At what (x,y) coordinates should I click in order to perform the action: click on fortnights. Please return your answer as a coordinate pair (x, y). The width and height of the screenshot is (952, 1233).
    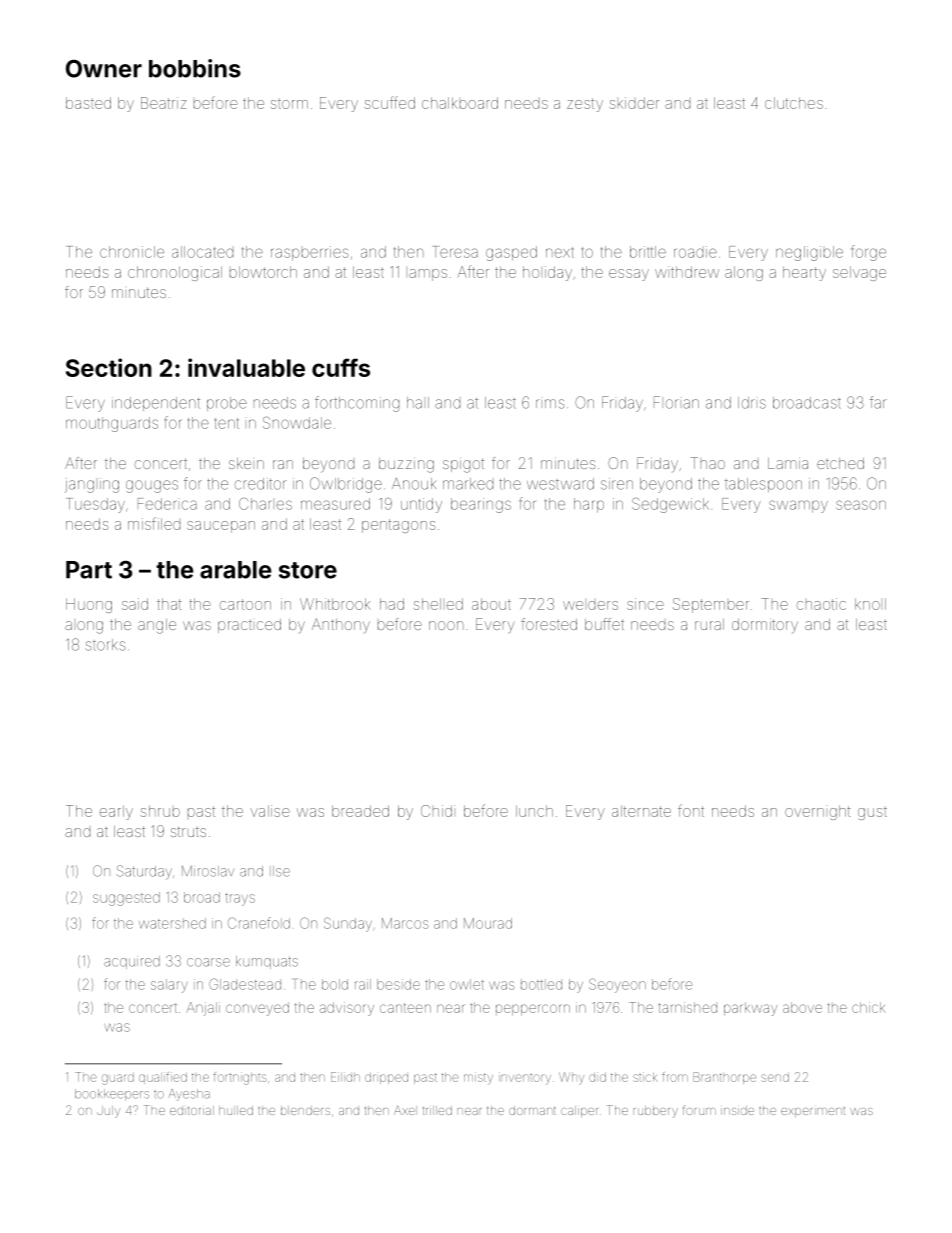
    Looking at the image, I should click on (240, 1078).
